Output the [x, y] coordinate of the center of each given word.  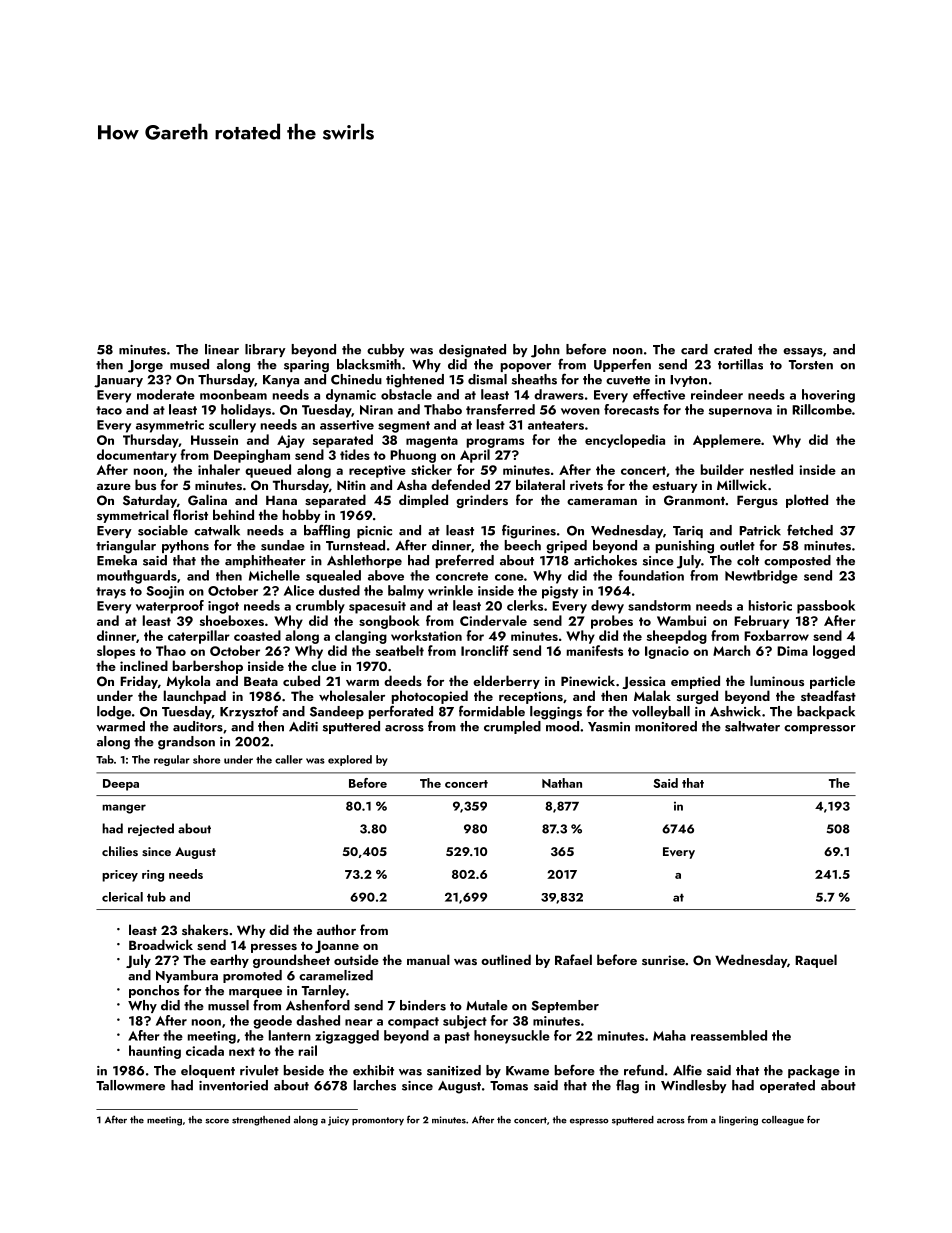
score [217, 1121]
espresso [589, 1122]
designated [472, 351]
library [265, 350]
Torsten [811, 365]
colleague [783, 1121]
